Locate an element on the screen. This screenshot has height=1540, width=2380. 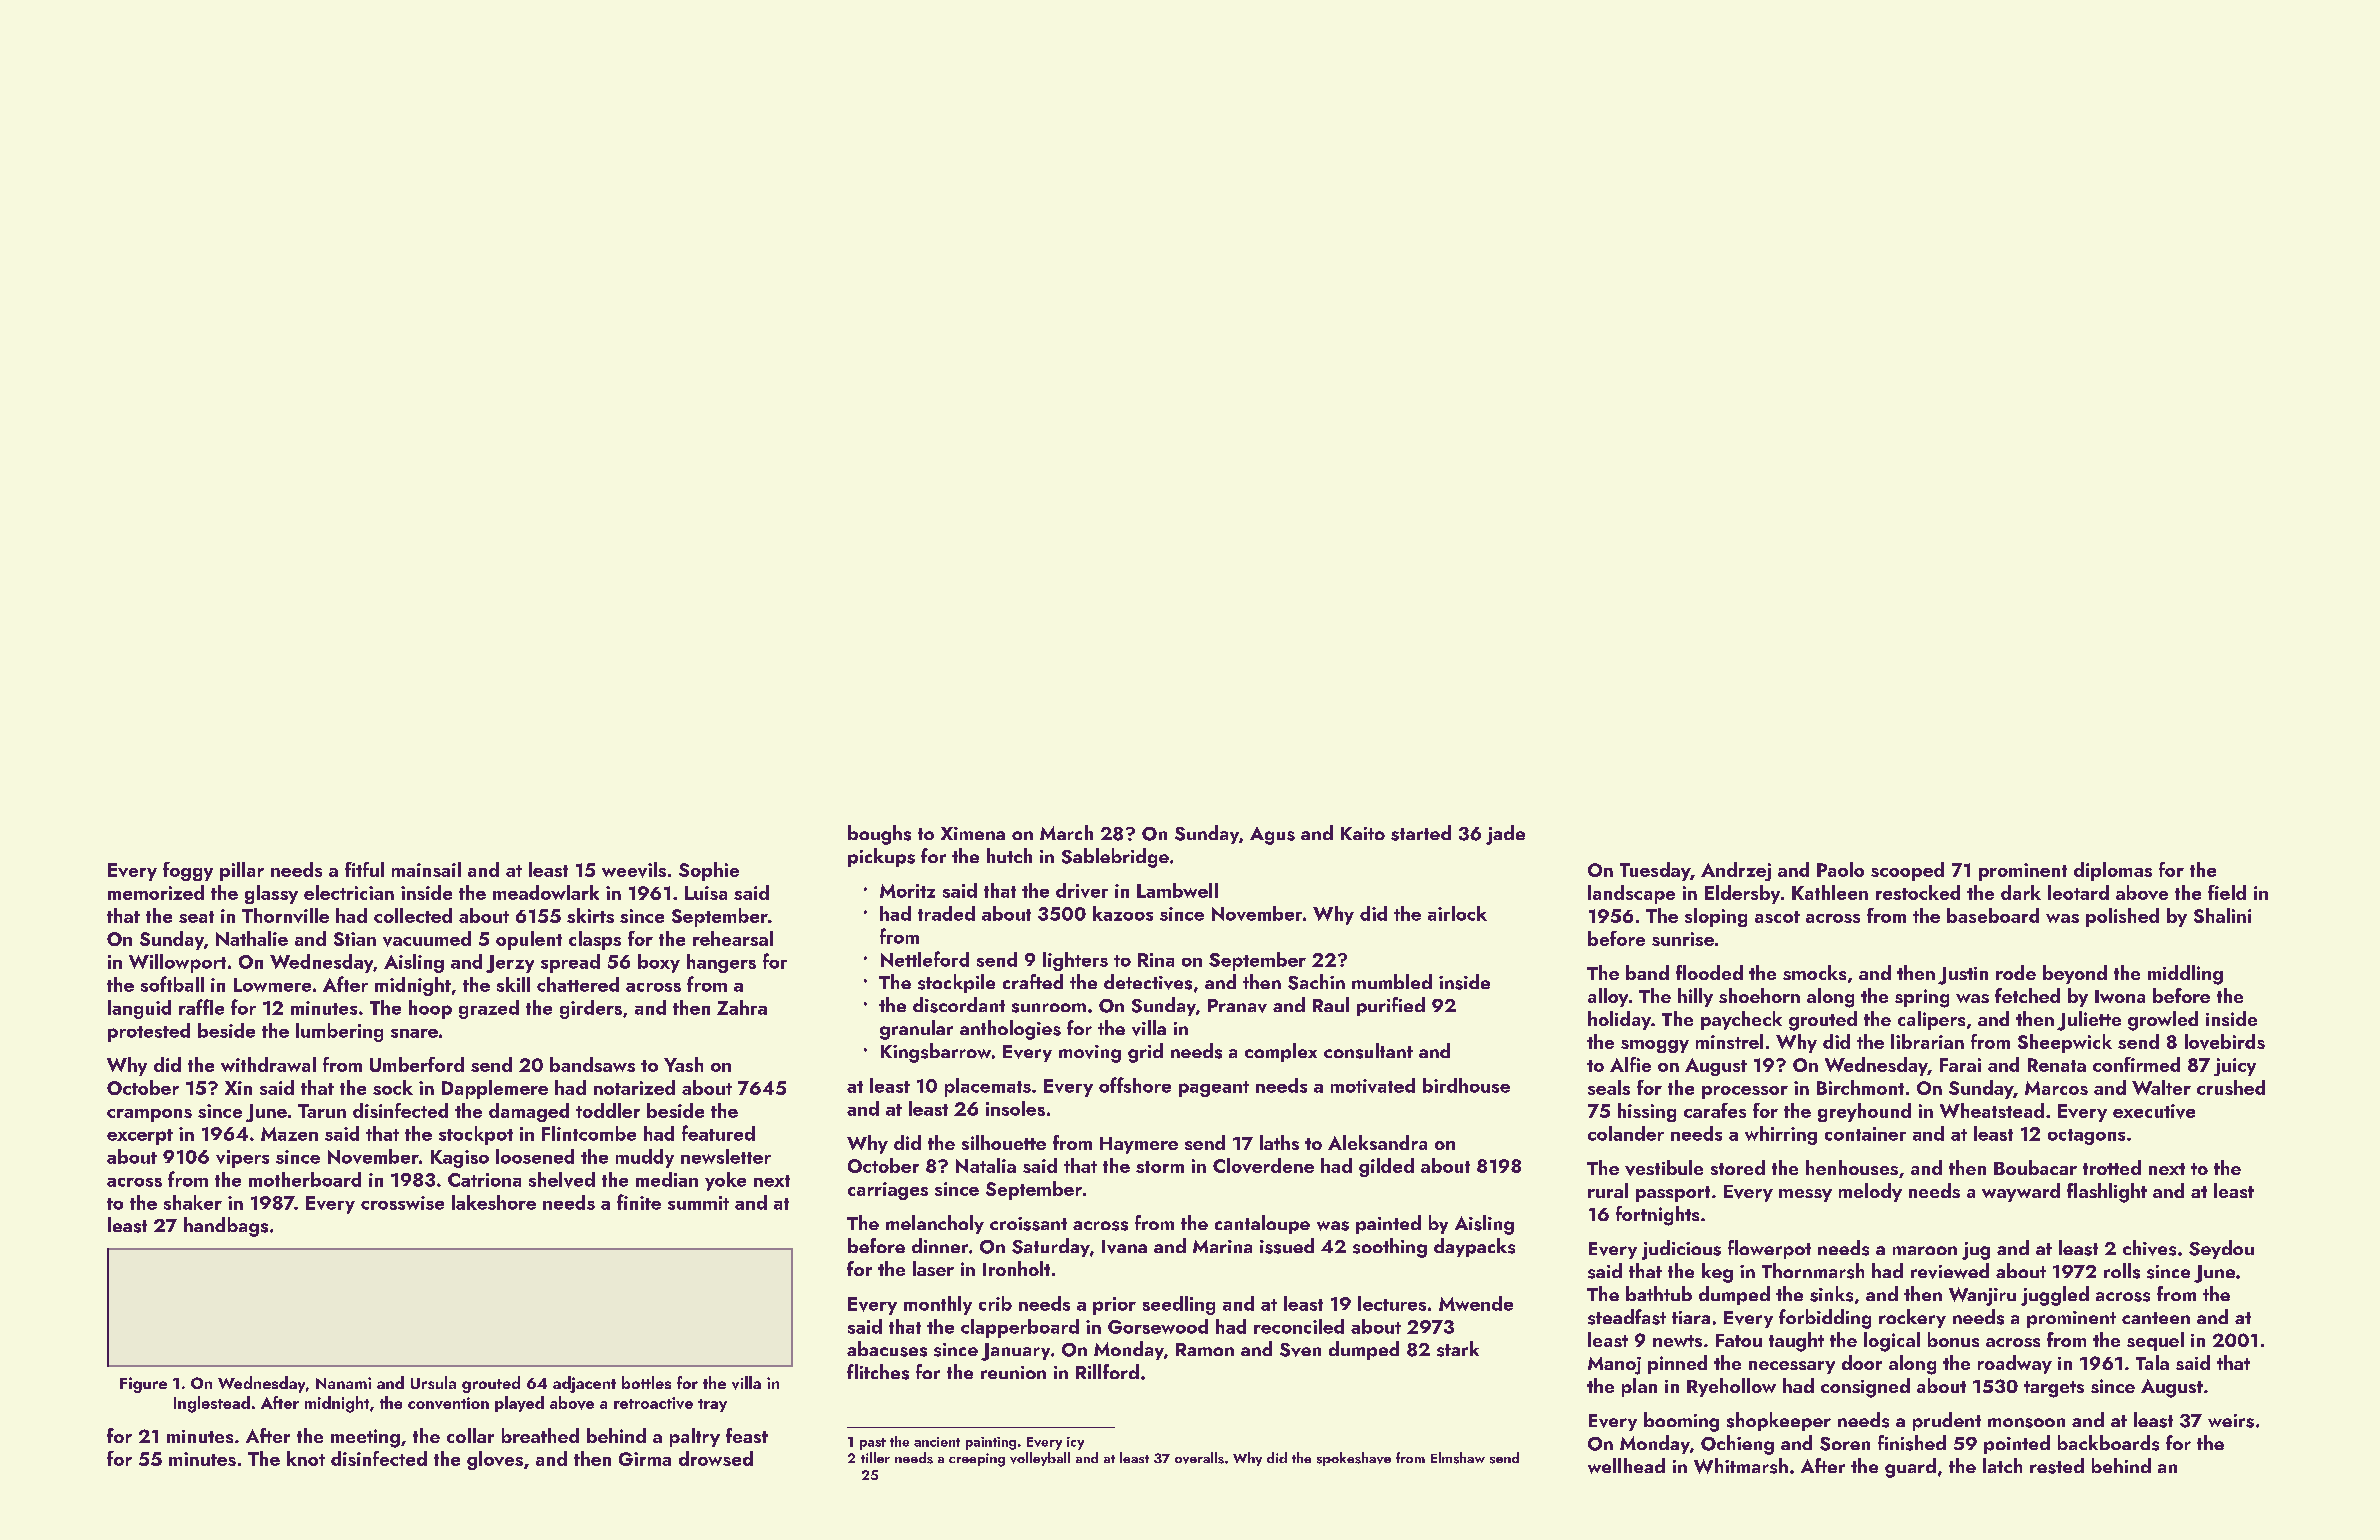
lumbering is located at coordinates (339, 1032).
